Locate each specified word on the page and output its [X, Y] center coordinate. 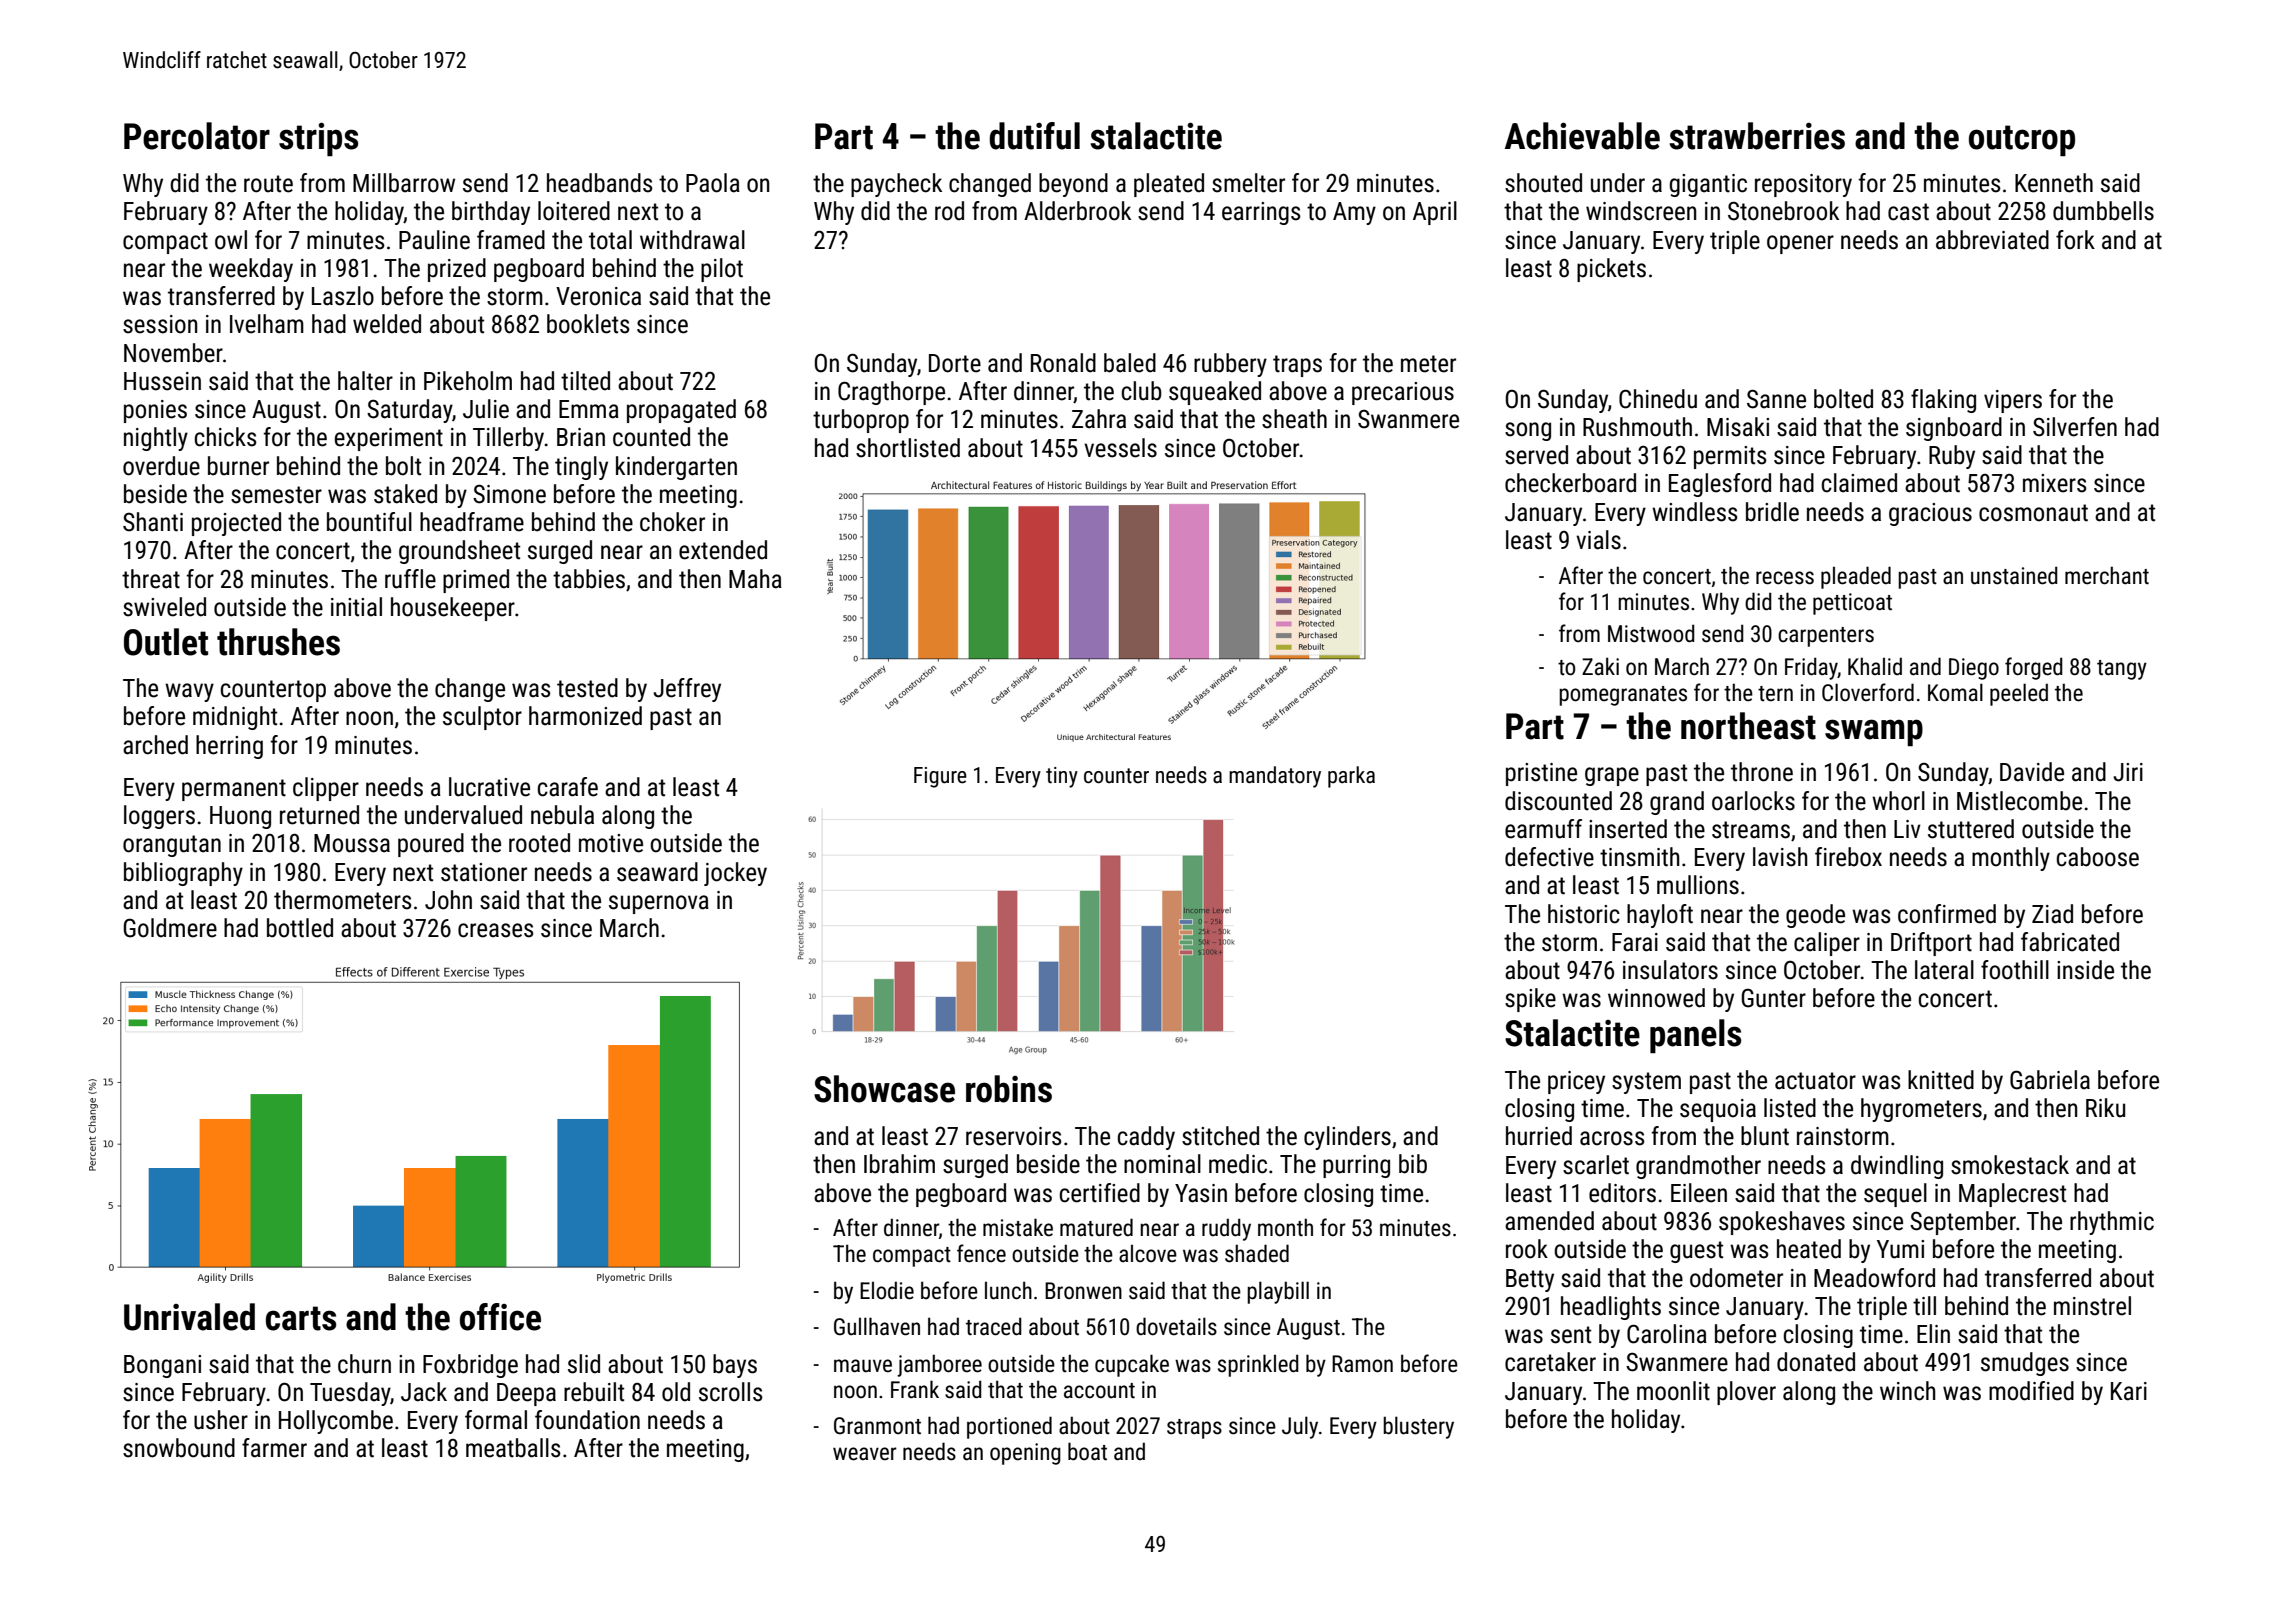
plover [1746, 1393]
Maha [755, 579]
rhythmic [2112, 1223]
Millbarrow [404, 183]
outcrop [2022, 140]
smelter [1248, 183]
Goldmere [170, 928]
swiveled [164, 607]
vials [1598, 540]
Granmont [877, 1426]
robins [1009, 1089]
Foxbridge [470, 1366]
